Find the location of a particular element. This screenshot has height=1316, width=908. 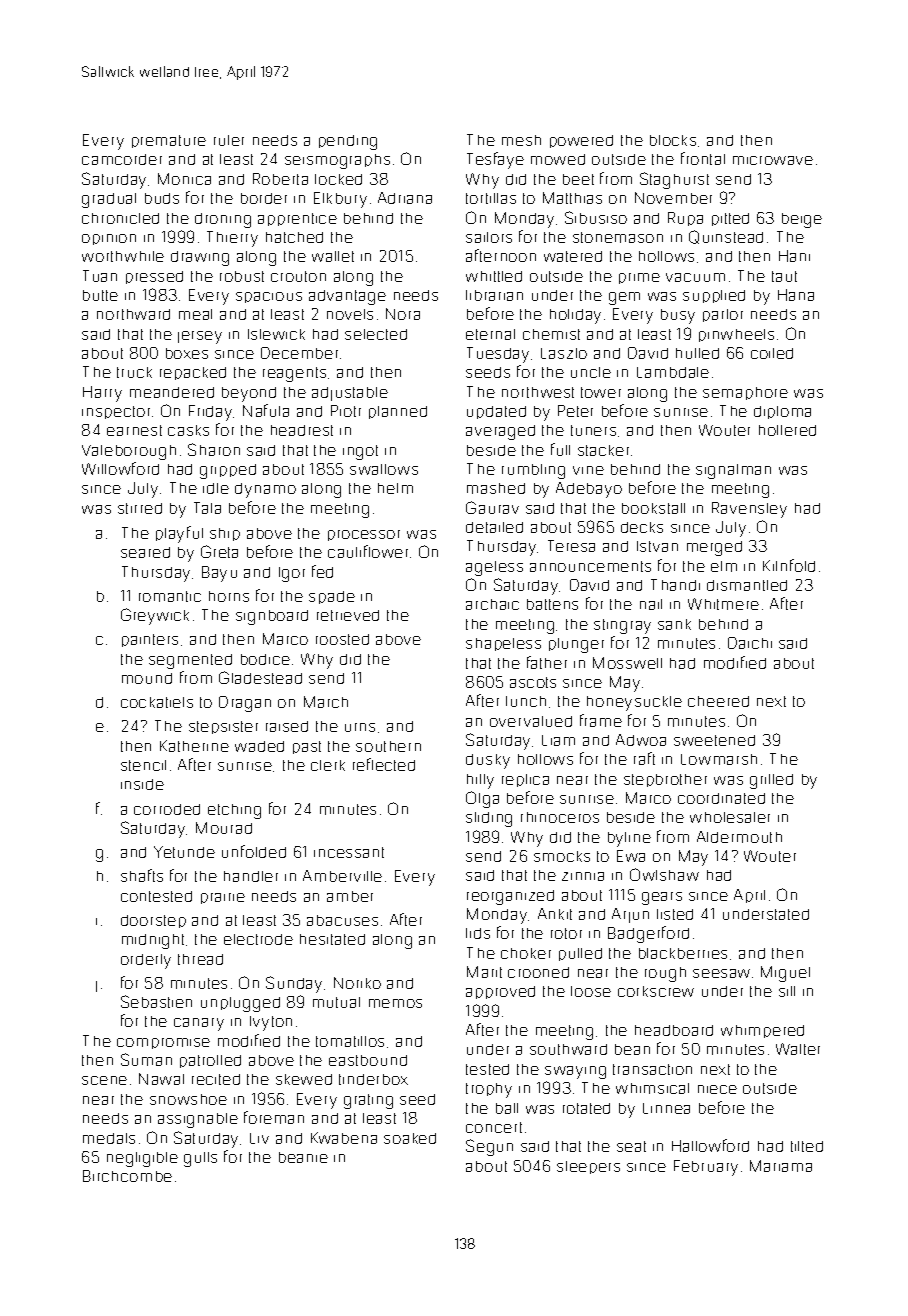

gulls is located at coordinates (200, 1159).
